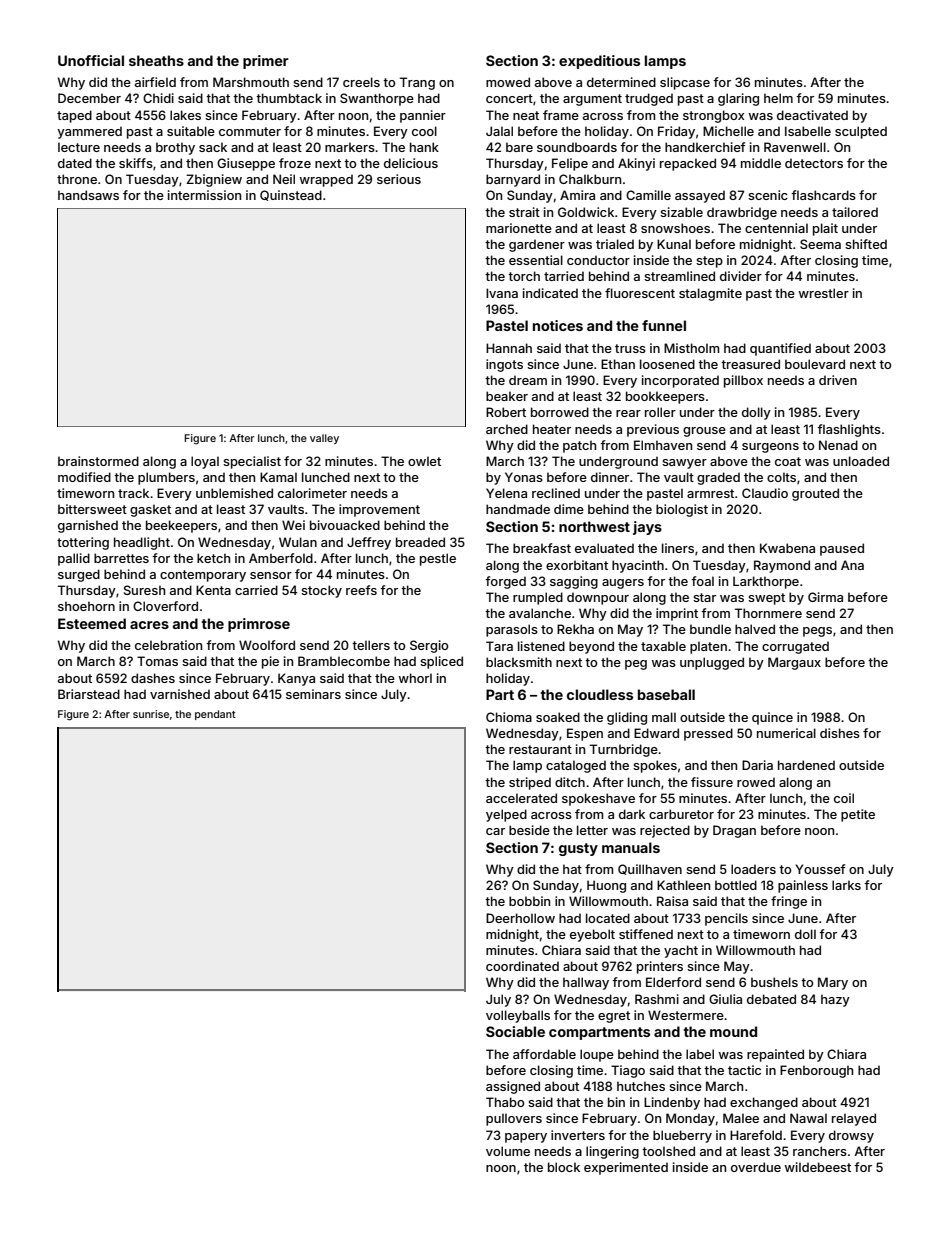  I want to click on Harefold, so click(756, 1135).
